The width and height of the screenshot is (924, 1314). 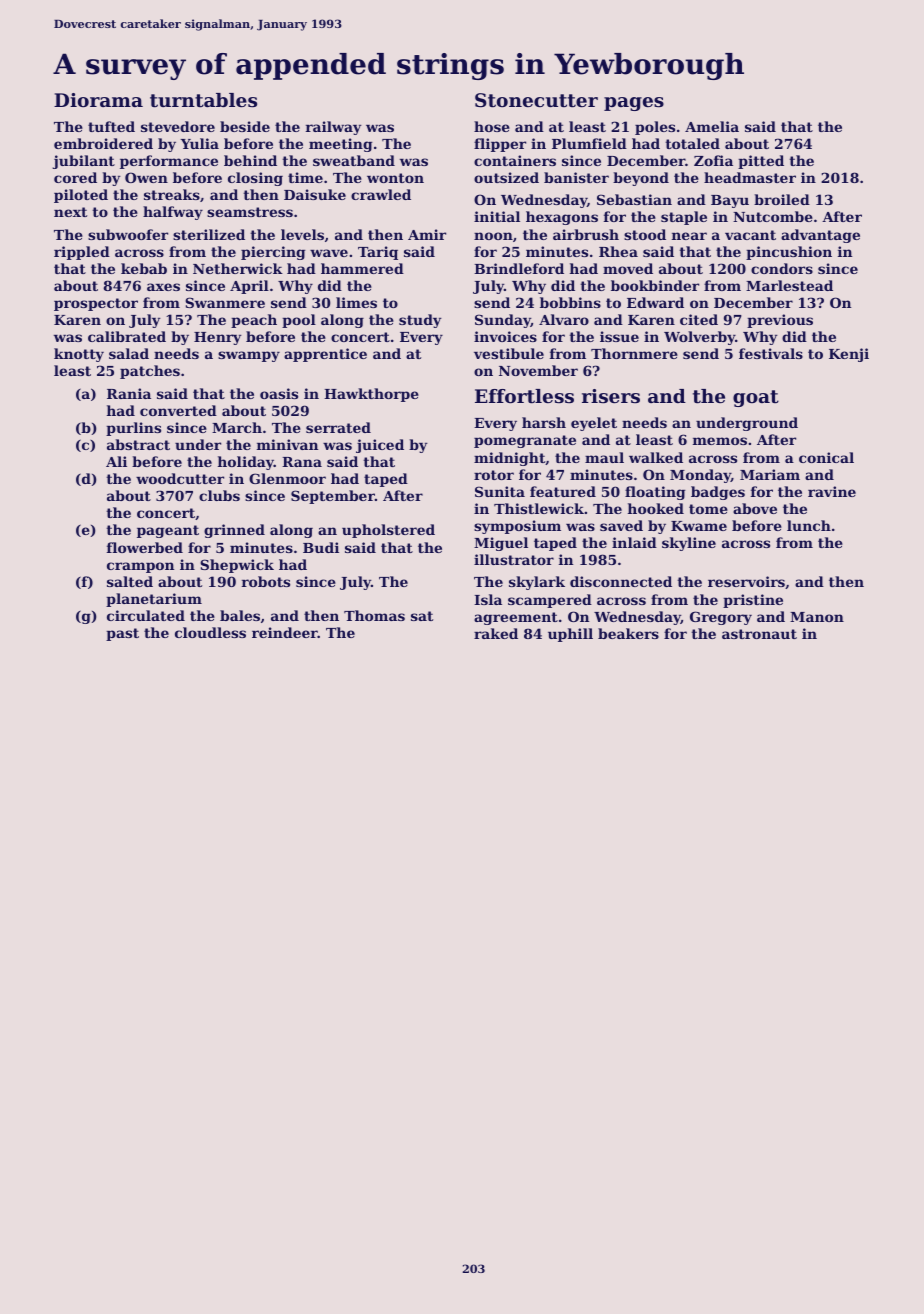 What do you see at coordinates (70, 212) in the screenshot?
I see `next` at bounding box center [70, 212].
